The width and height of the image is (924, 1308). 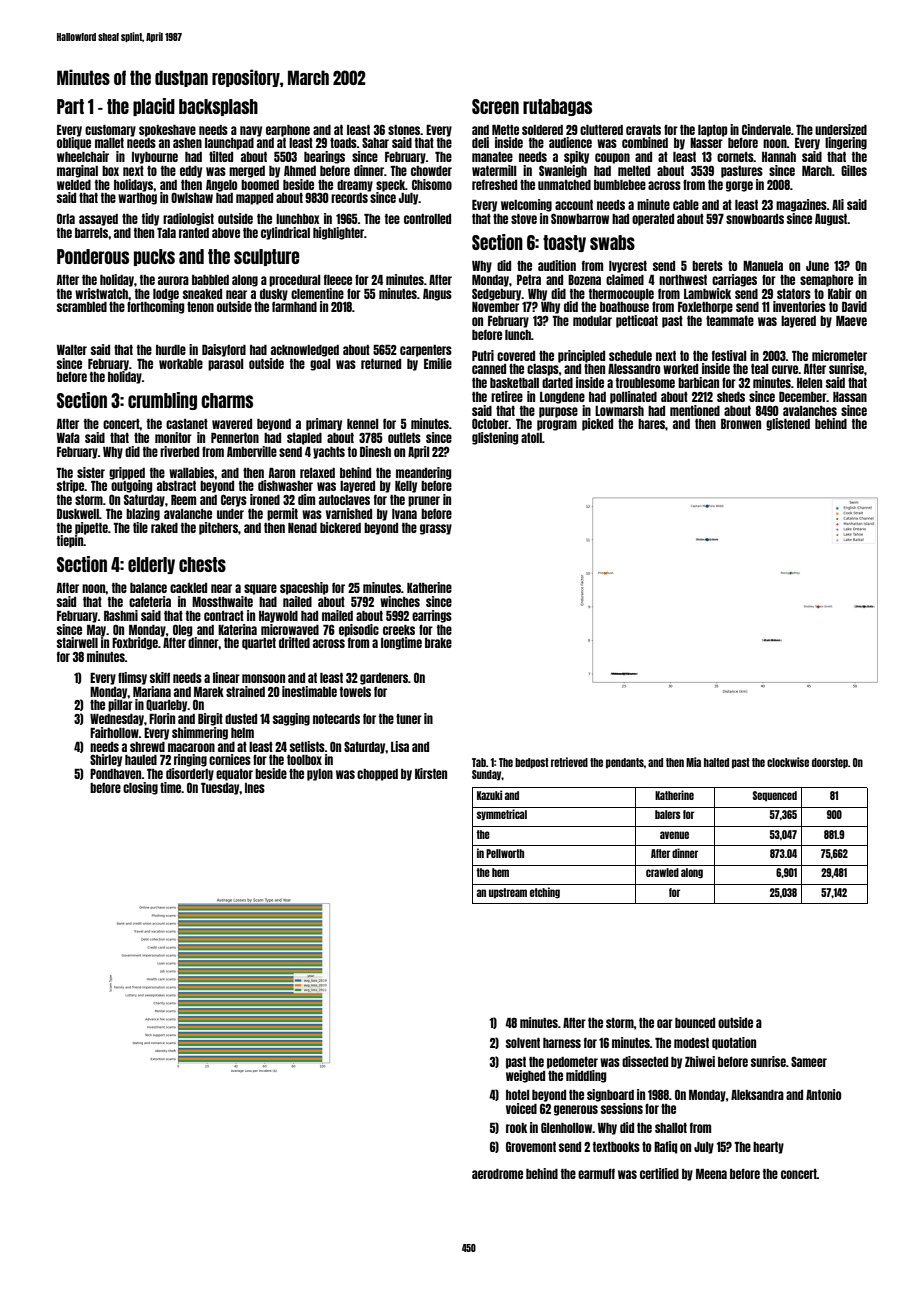 I want to click on tiepin, so click(x=70, y=541).
